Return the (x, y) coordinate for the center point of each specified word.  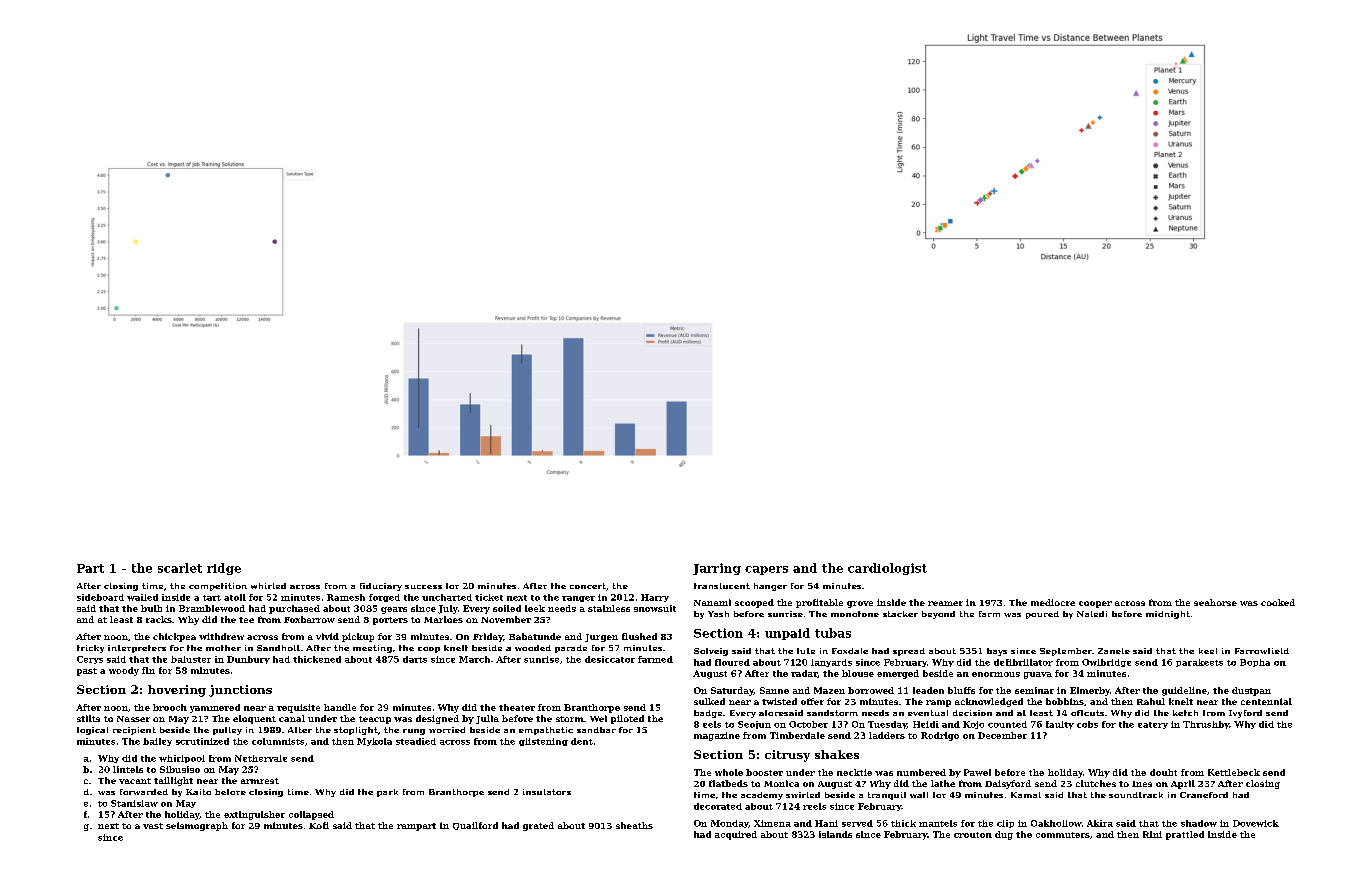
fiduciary (381, 587)
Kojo (973, 725)
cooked (1278, 602)
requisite (298, 708)
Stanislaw (134, 803)
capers (766, 570)
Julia (487, 719)
